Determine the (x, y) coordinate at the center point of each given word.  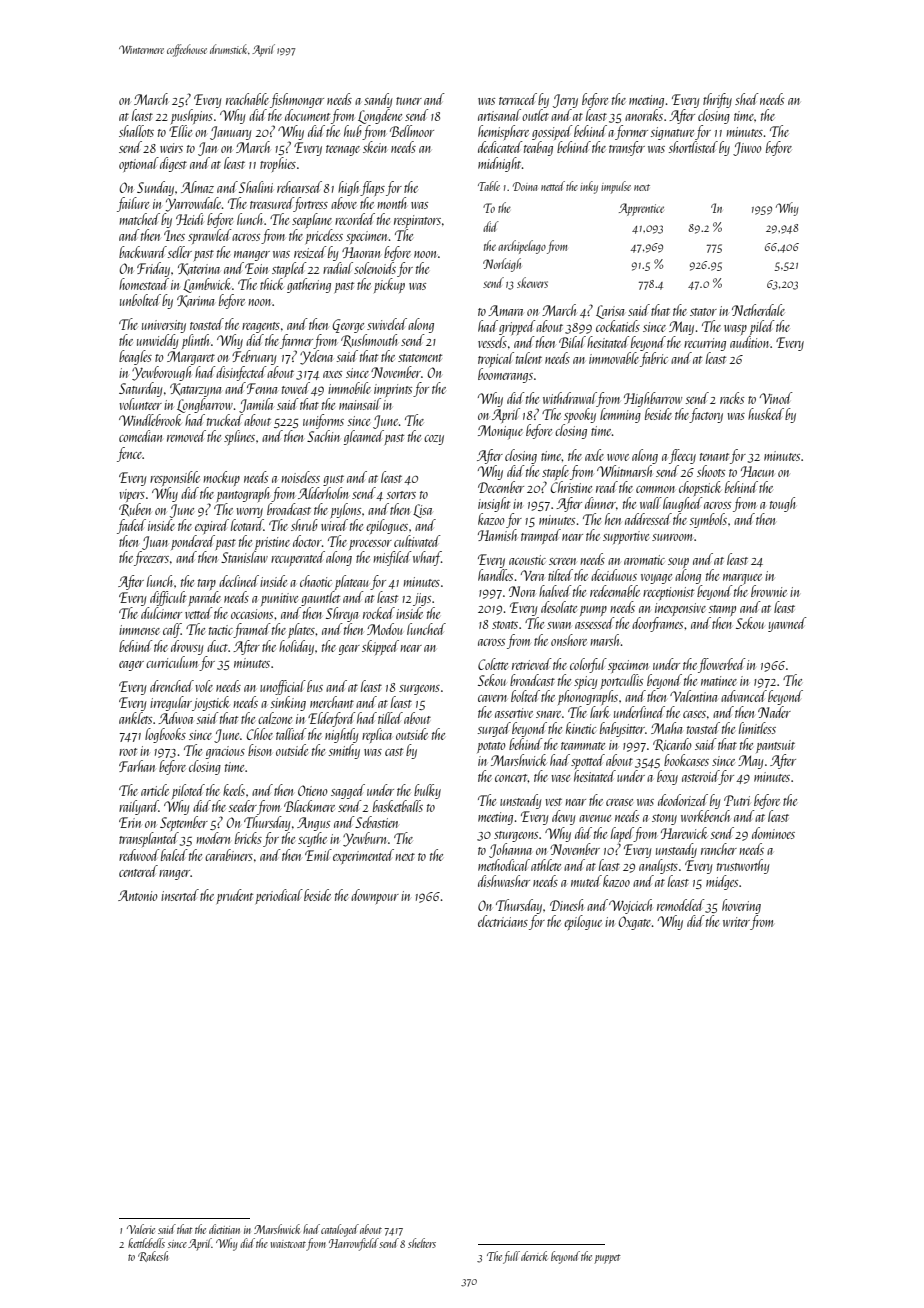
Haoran (361, 252)
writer (736, 922)
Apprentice (641, 209)
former (631, 132)
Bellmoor (412, 131)
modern (213, 838)
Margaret (191, 358)
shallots (136, 131)
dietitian (224, 1229)
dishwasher (504, 881)
